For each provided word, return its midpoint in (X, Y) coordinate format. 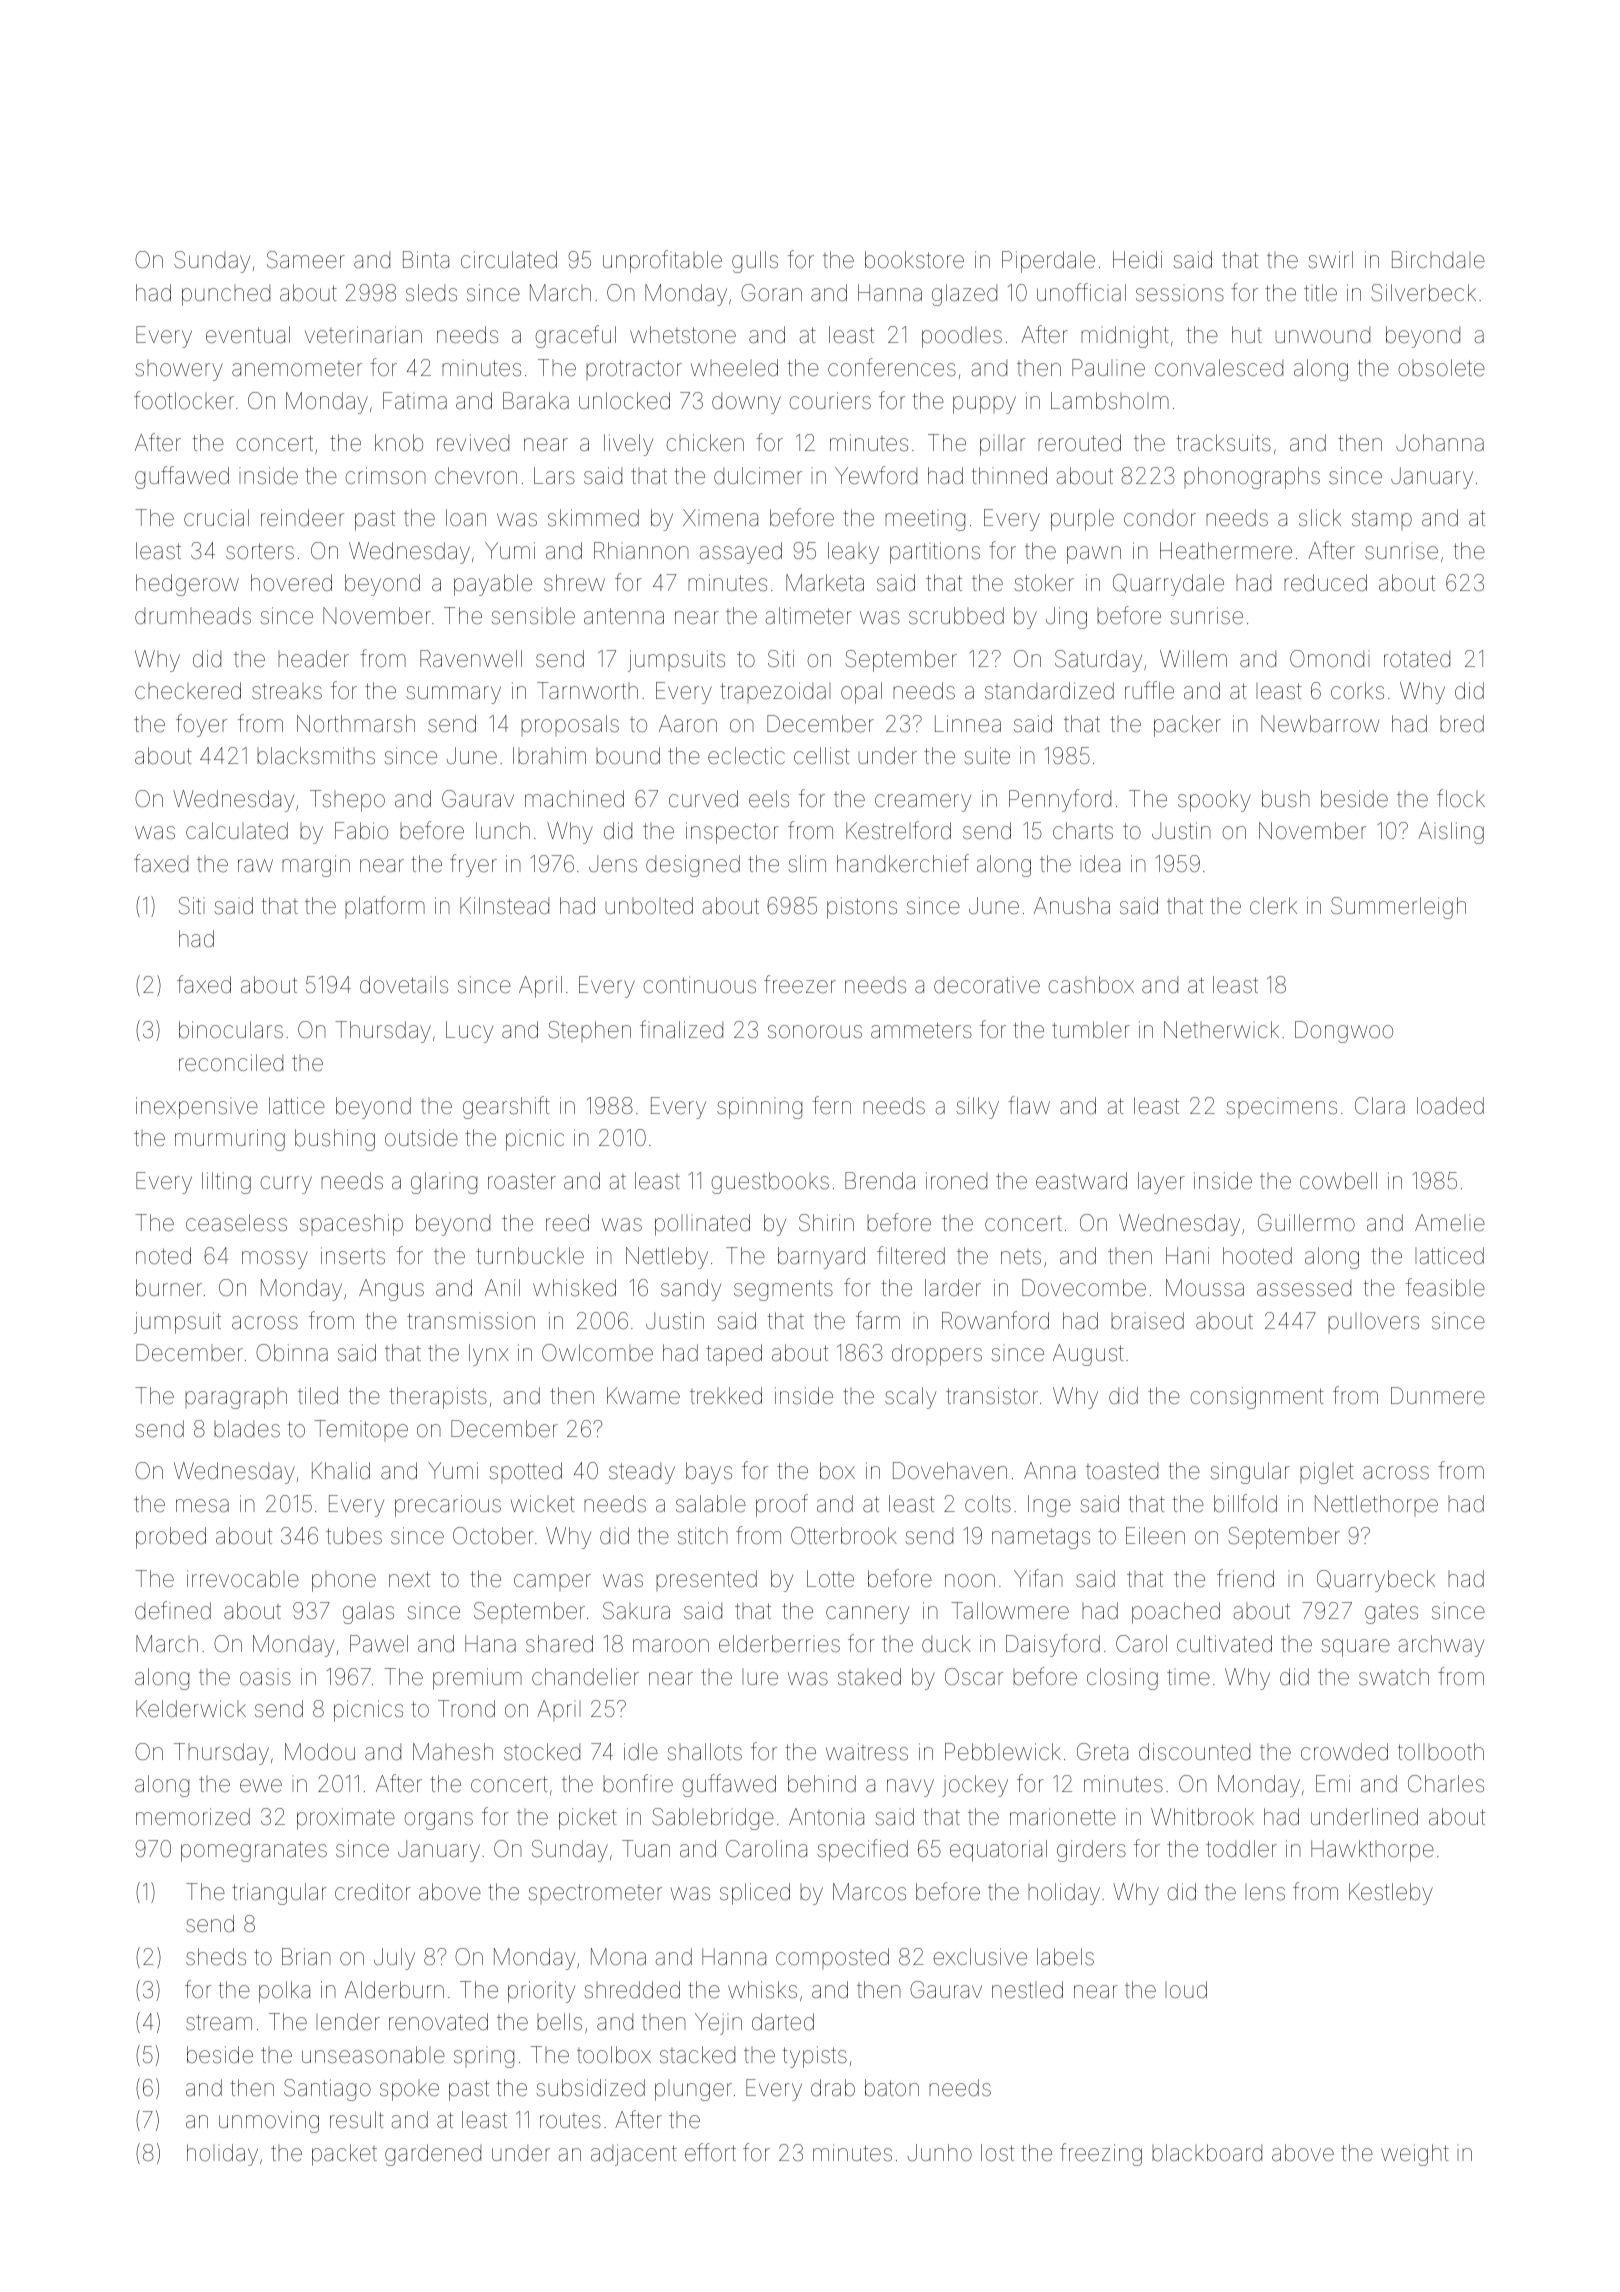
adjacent (634, 2155)
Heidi (1137, 260)
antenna (624, 616)
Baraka (536, 401)
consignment (1257, 1398)
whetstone (683, 335)
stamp (1382, 520)
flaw (1029, 1105)
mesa (202, 1506)
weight (1415, 2155)
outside (421, 1138)
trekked (726, 1396)
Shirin (826, 1223)
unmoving (269, 2122)
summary (453, 695)
